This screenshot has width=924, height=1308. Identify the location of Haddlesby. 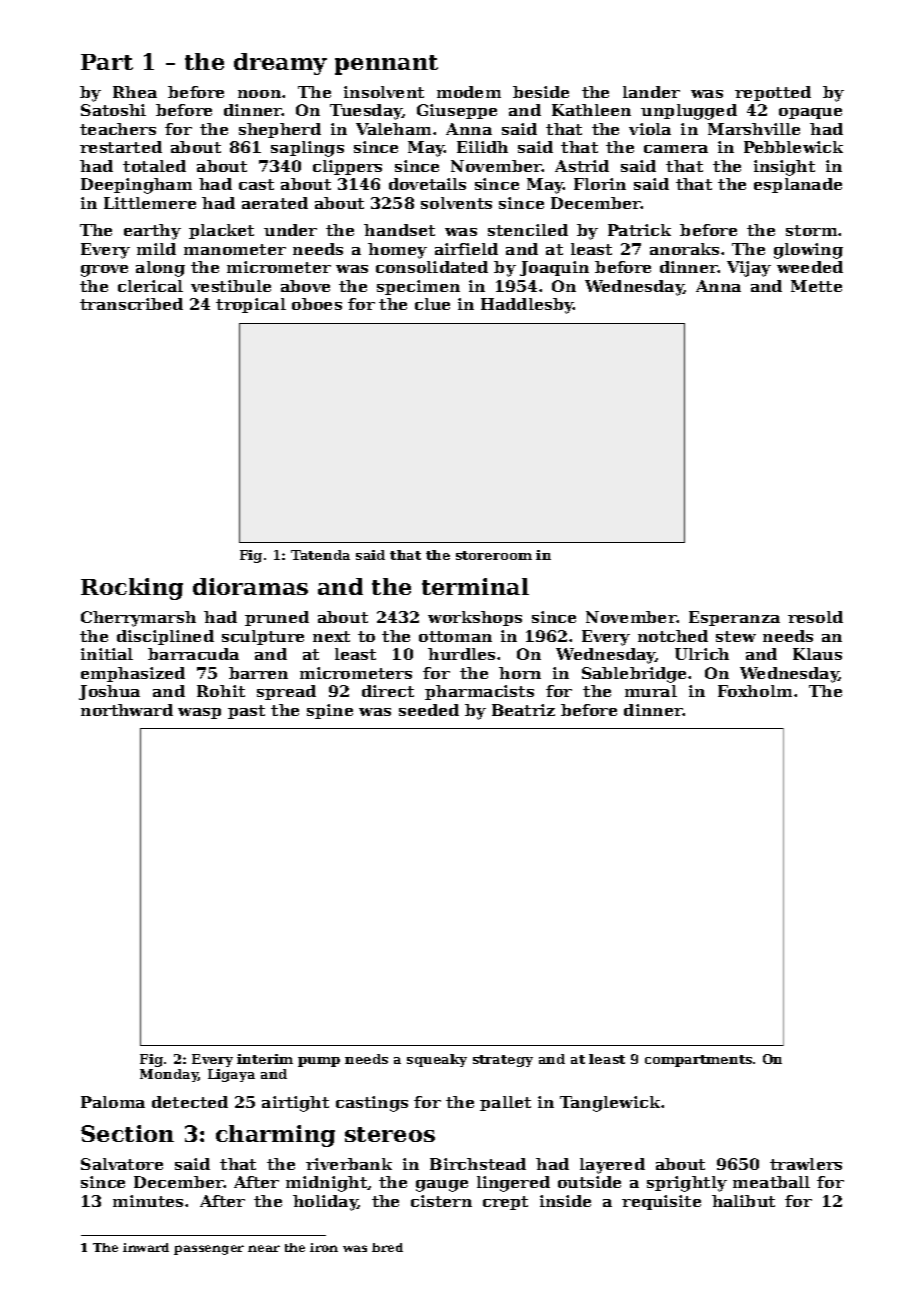
(527, 306).
